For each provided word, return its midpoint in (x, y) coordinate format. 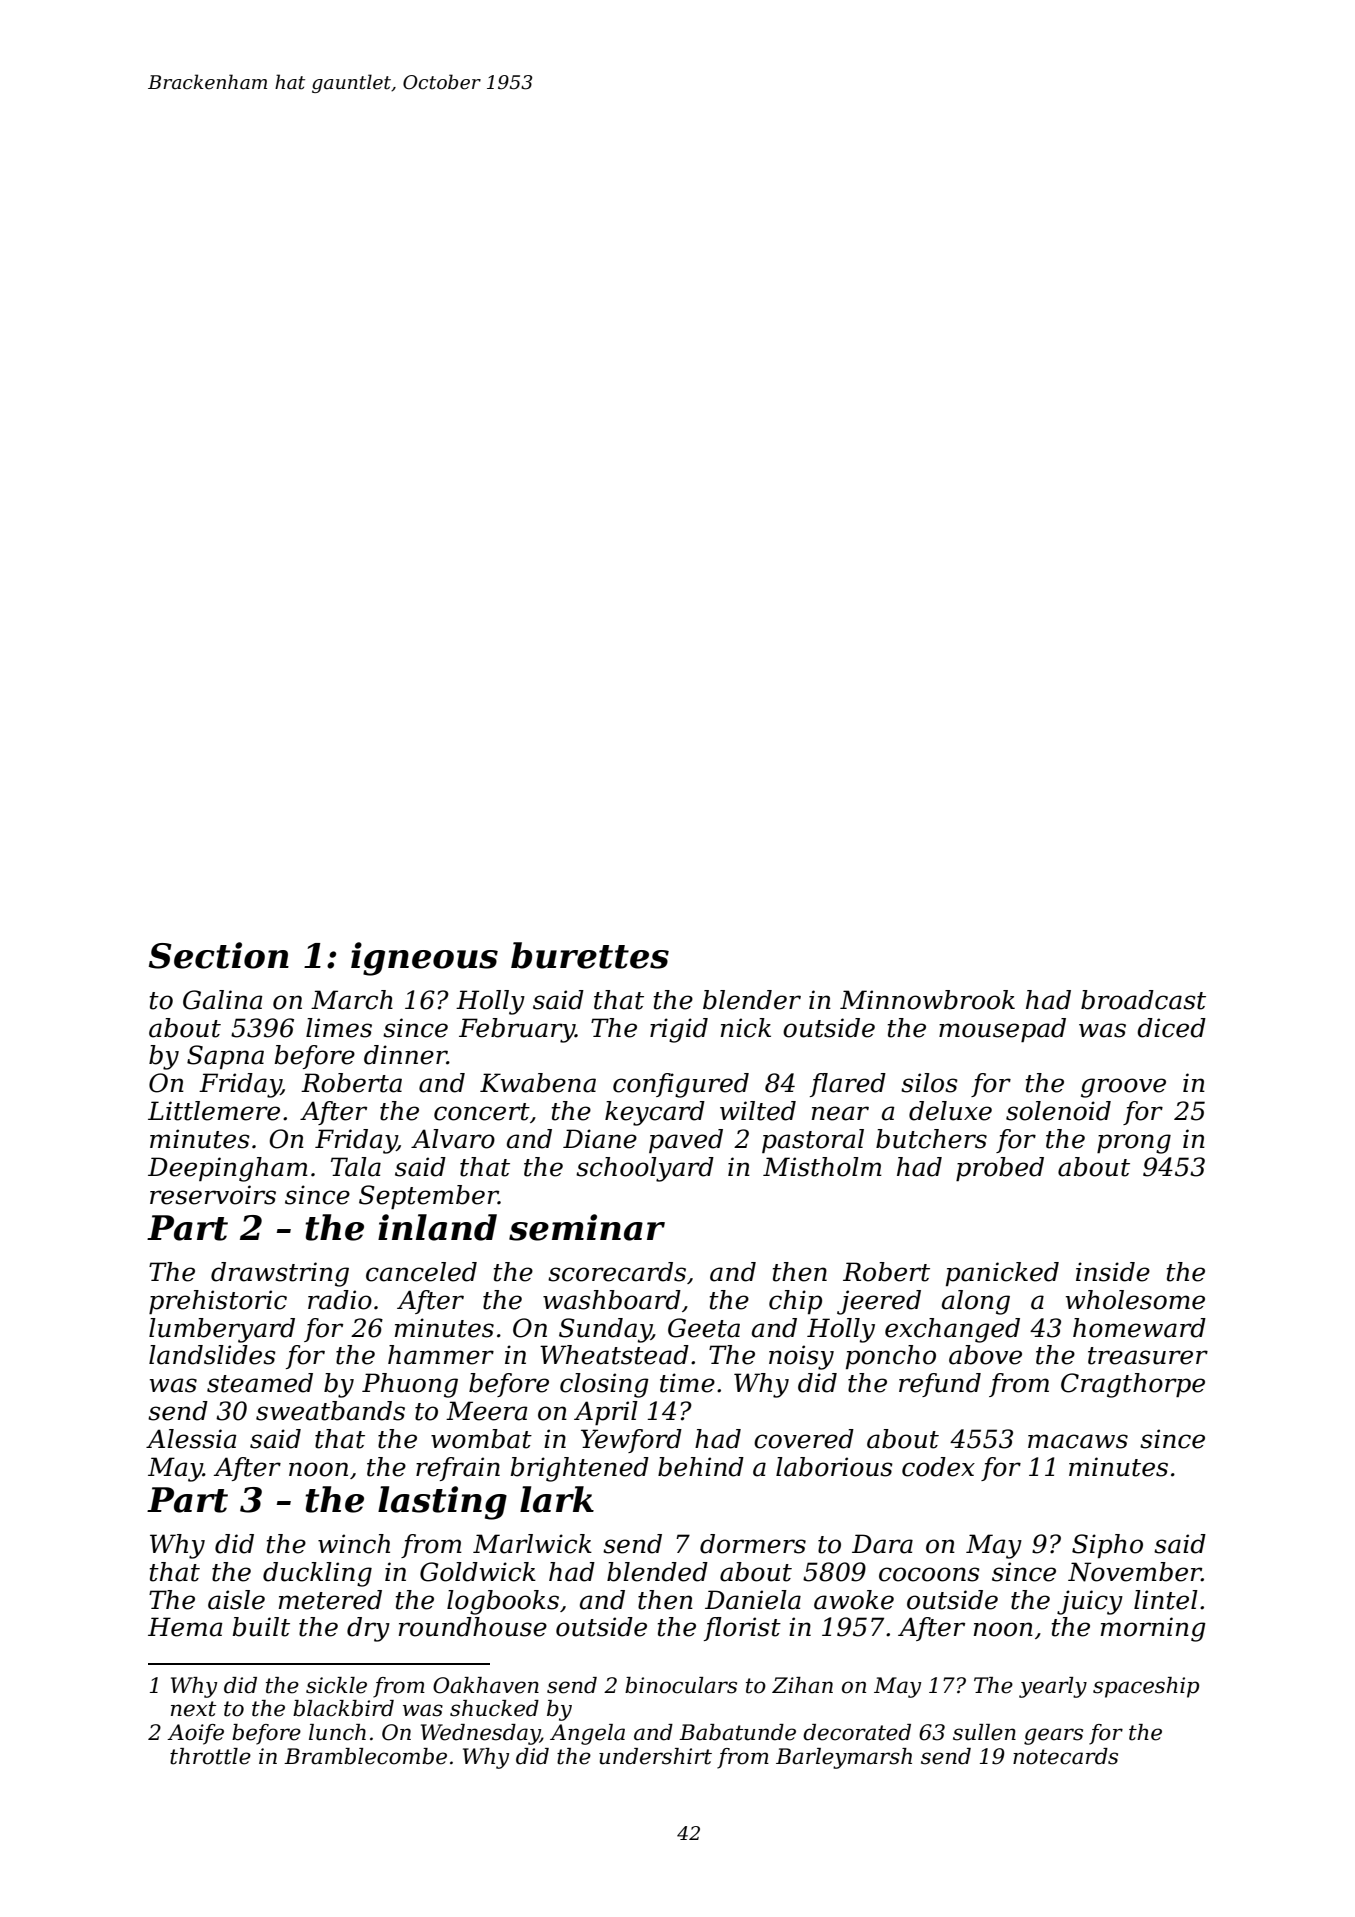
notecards (1065, 1756)
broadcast (1143, 1000)
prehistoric (218, 1302)
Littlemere (214, 1111)
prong (1134, 1144)
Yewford (631, 1441)
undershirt (655, 1756)
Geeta (704, 1328)
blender (752, 1000)
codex (938, 1467)
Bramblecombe (365, 1756)
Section (219, 955)
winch (354, 1544)
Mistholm (822, 1167)
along (976, 1302)
